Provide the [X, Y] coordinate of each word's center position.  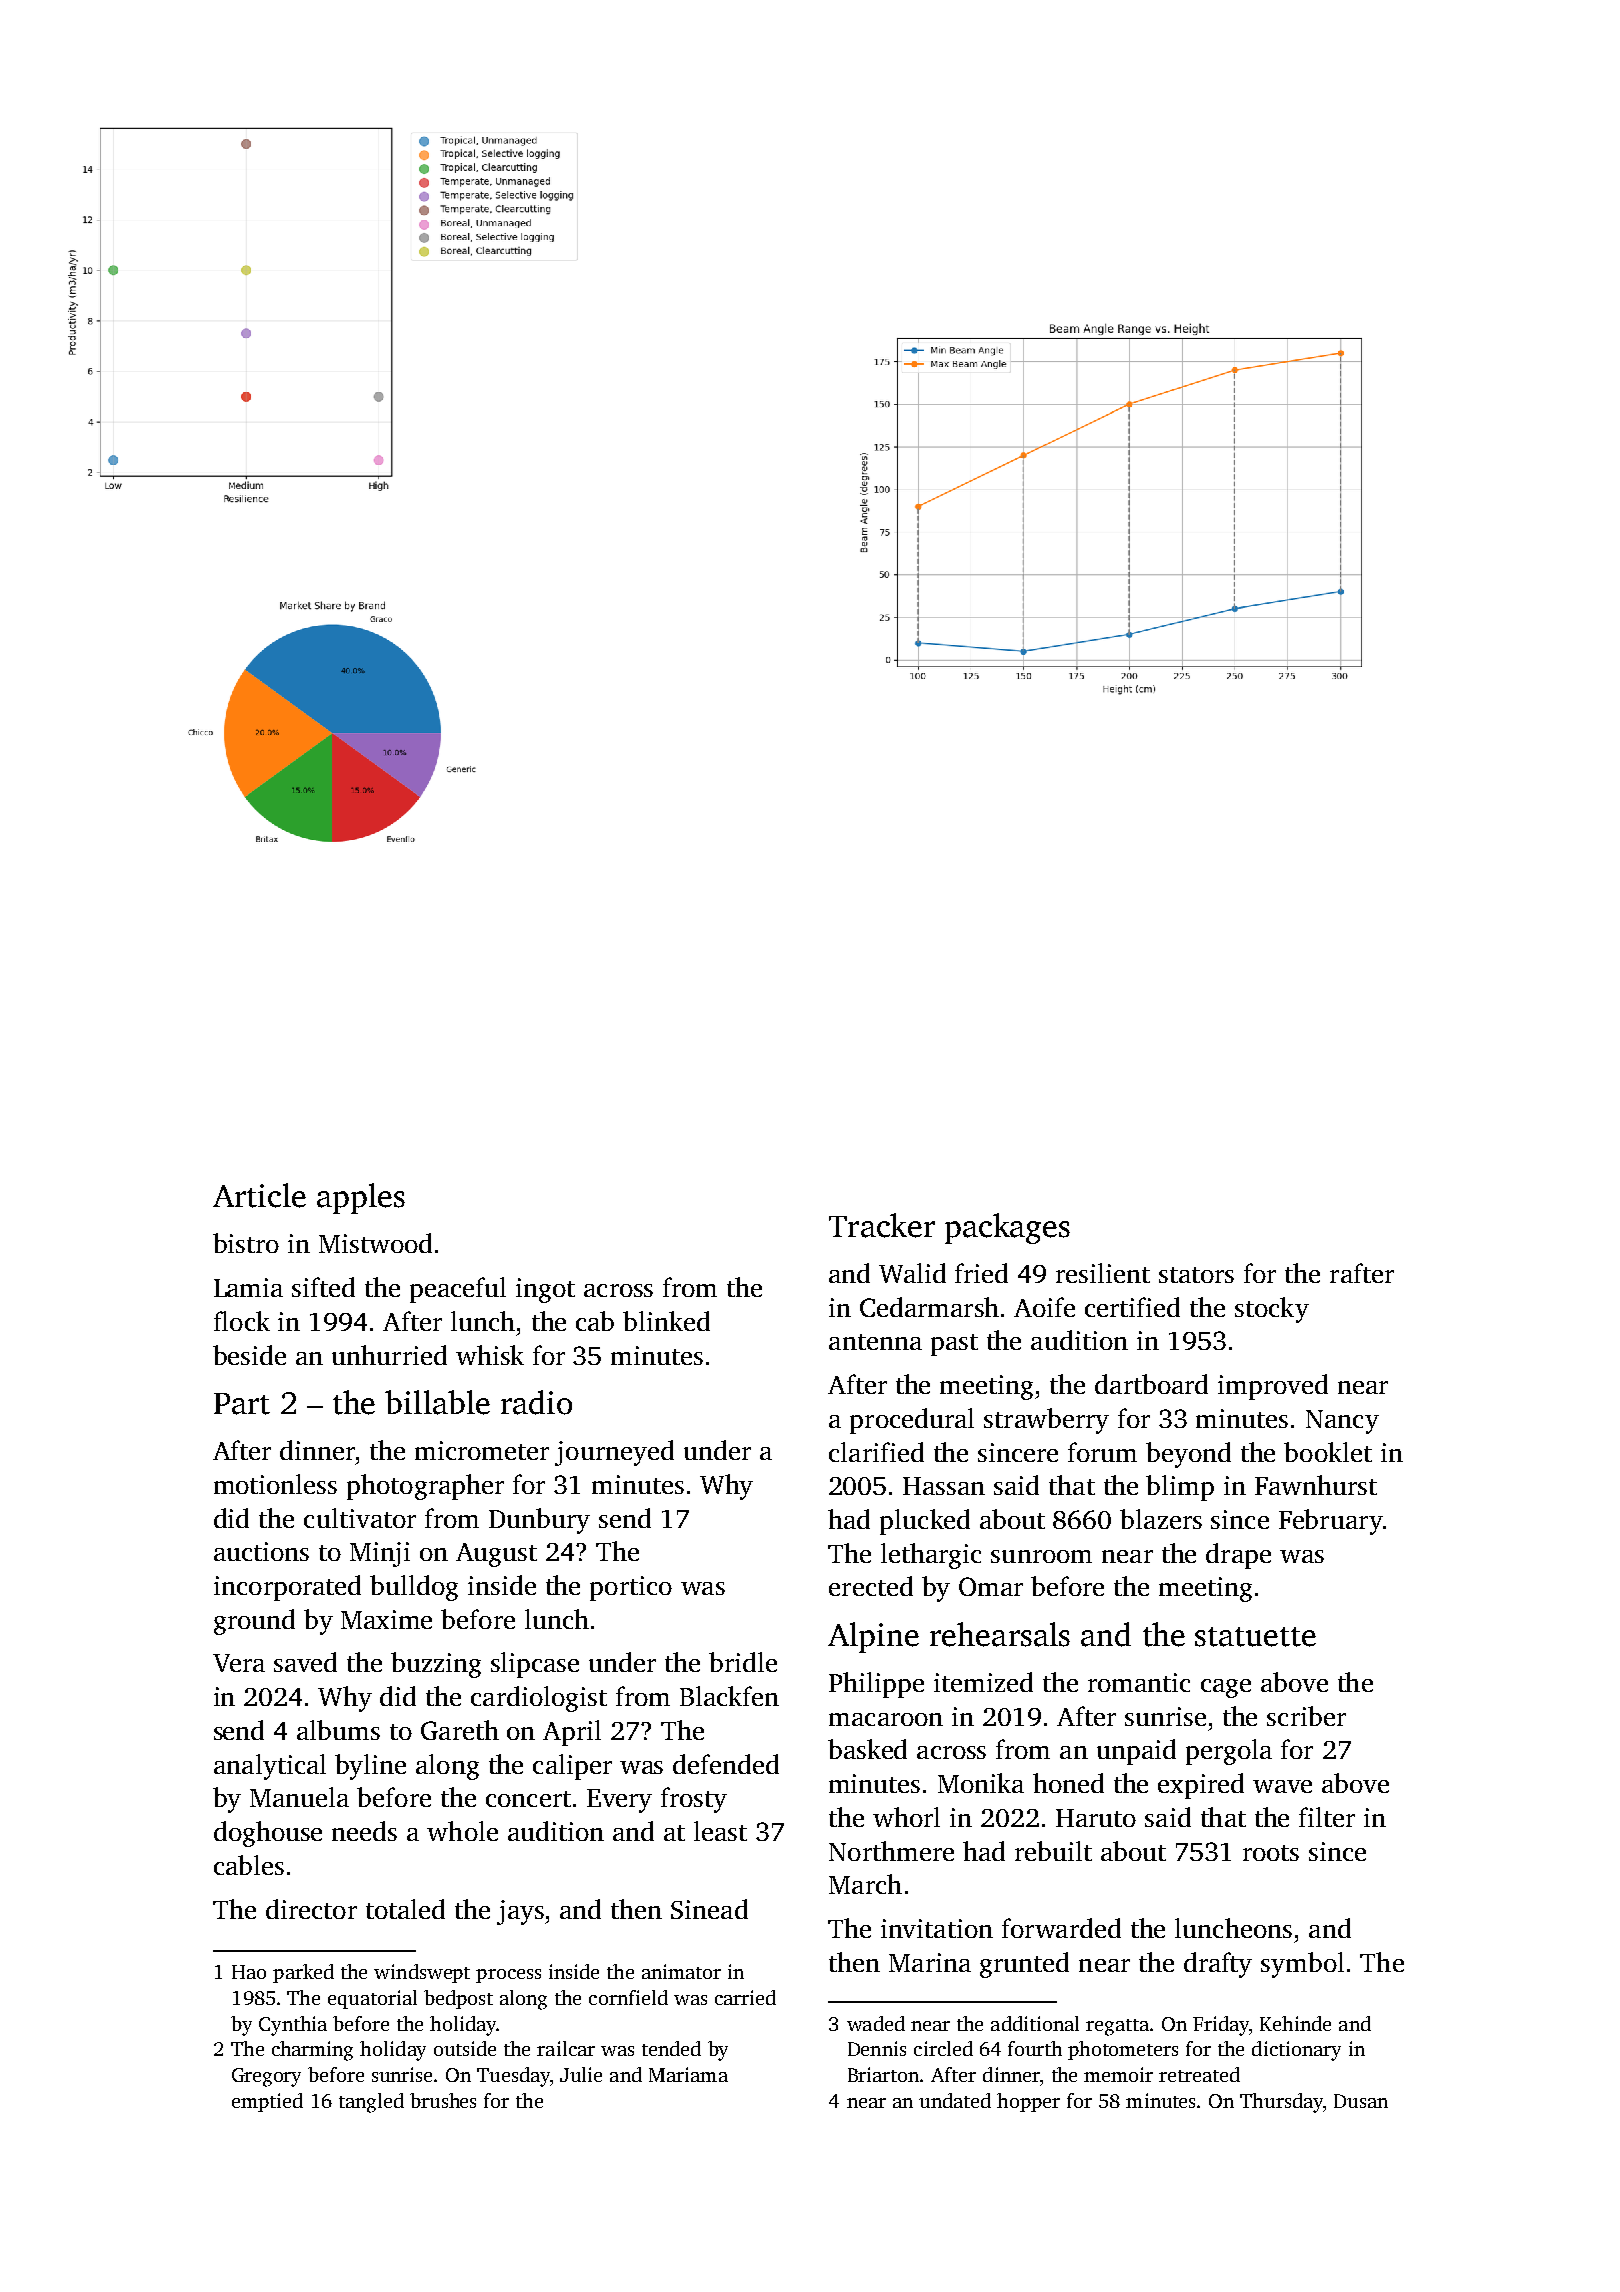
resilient [1103, 1273]
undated [955, 2100]
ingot [545, 1290]
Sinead [709, 1909]
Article [259, 1195]
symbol [1302, 1965]
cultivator [360, 1518]
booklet [1328, 1452]
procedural [912, 1421]
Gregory [266, 2077]
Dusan [1361, 2101]
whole [462, 1831]
